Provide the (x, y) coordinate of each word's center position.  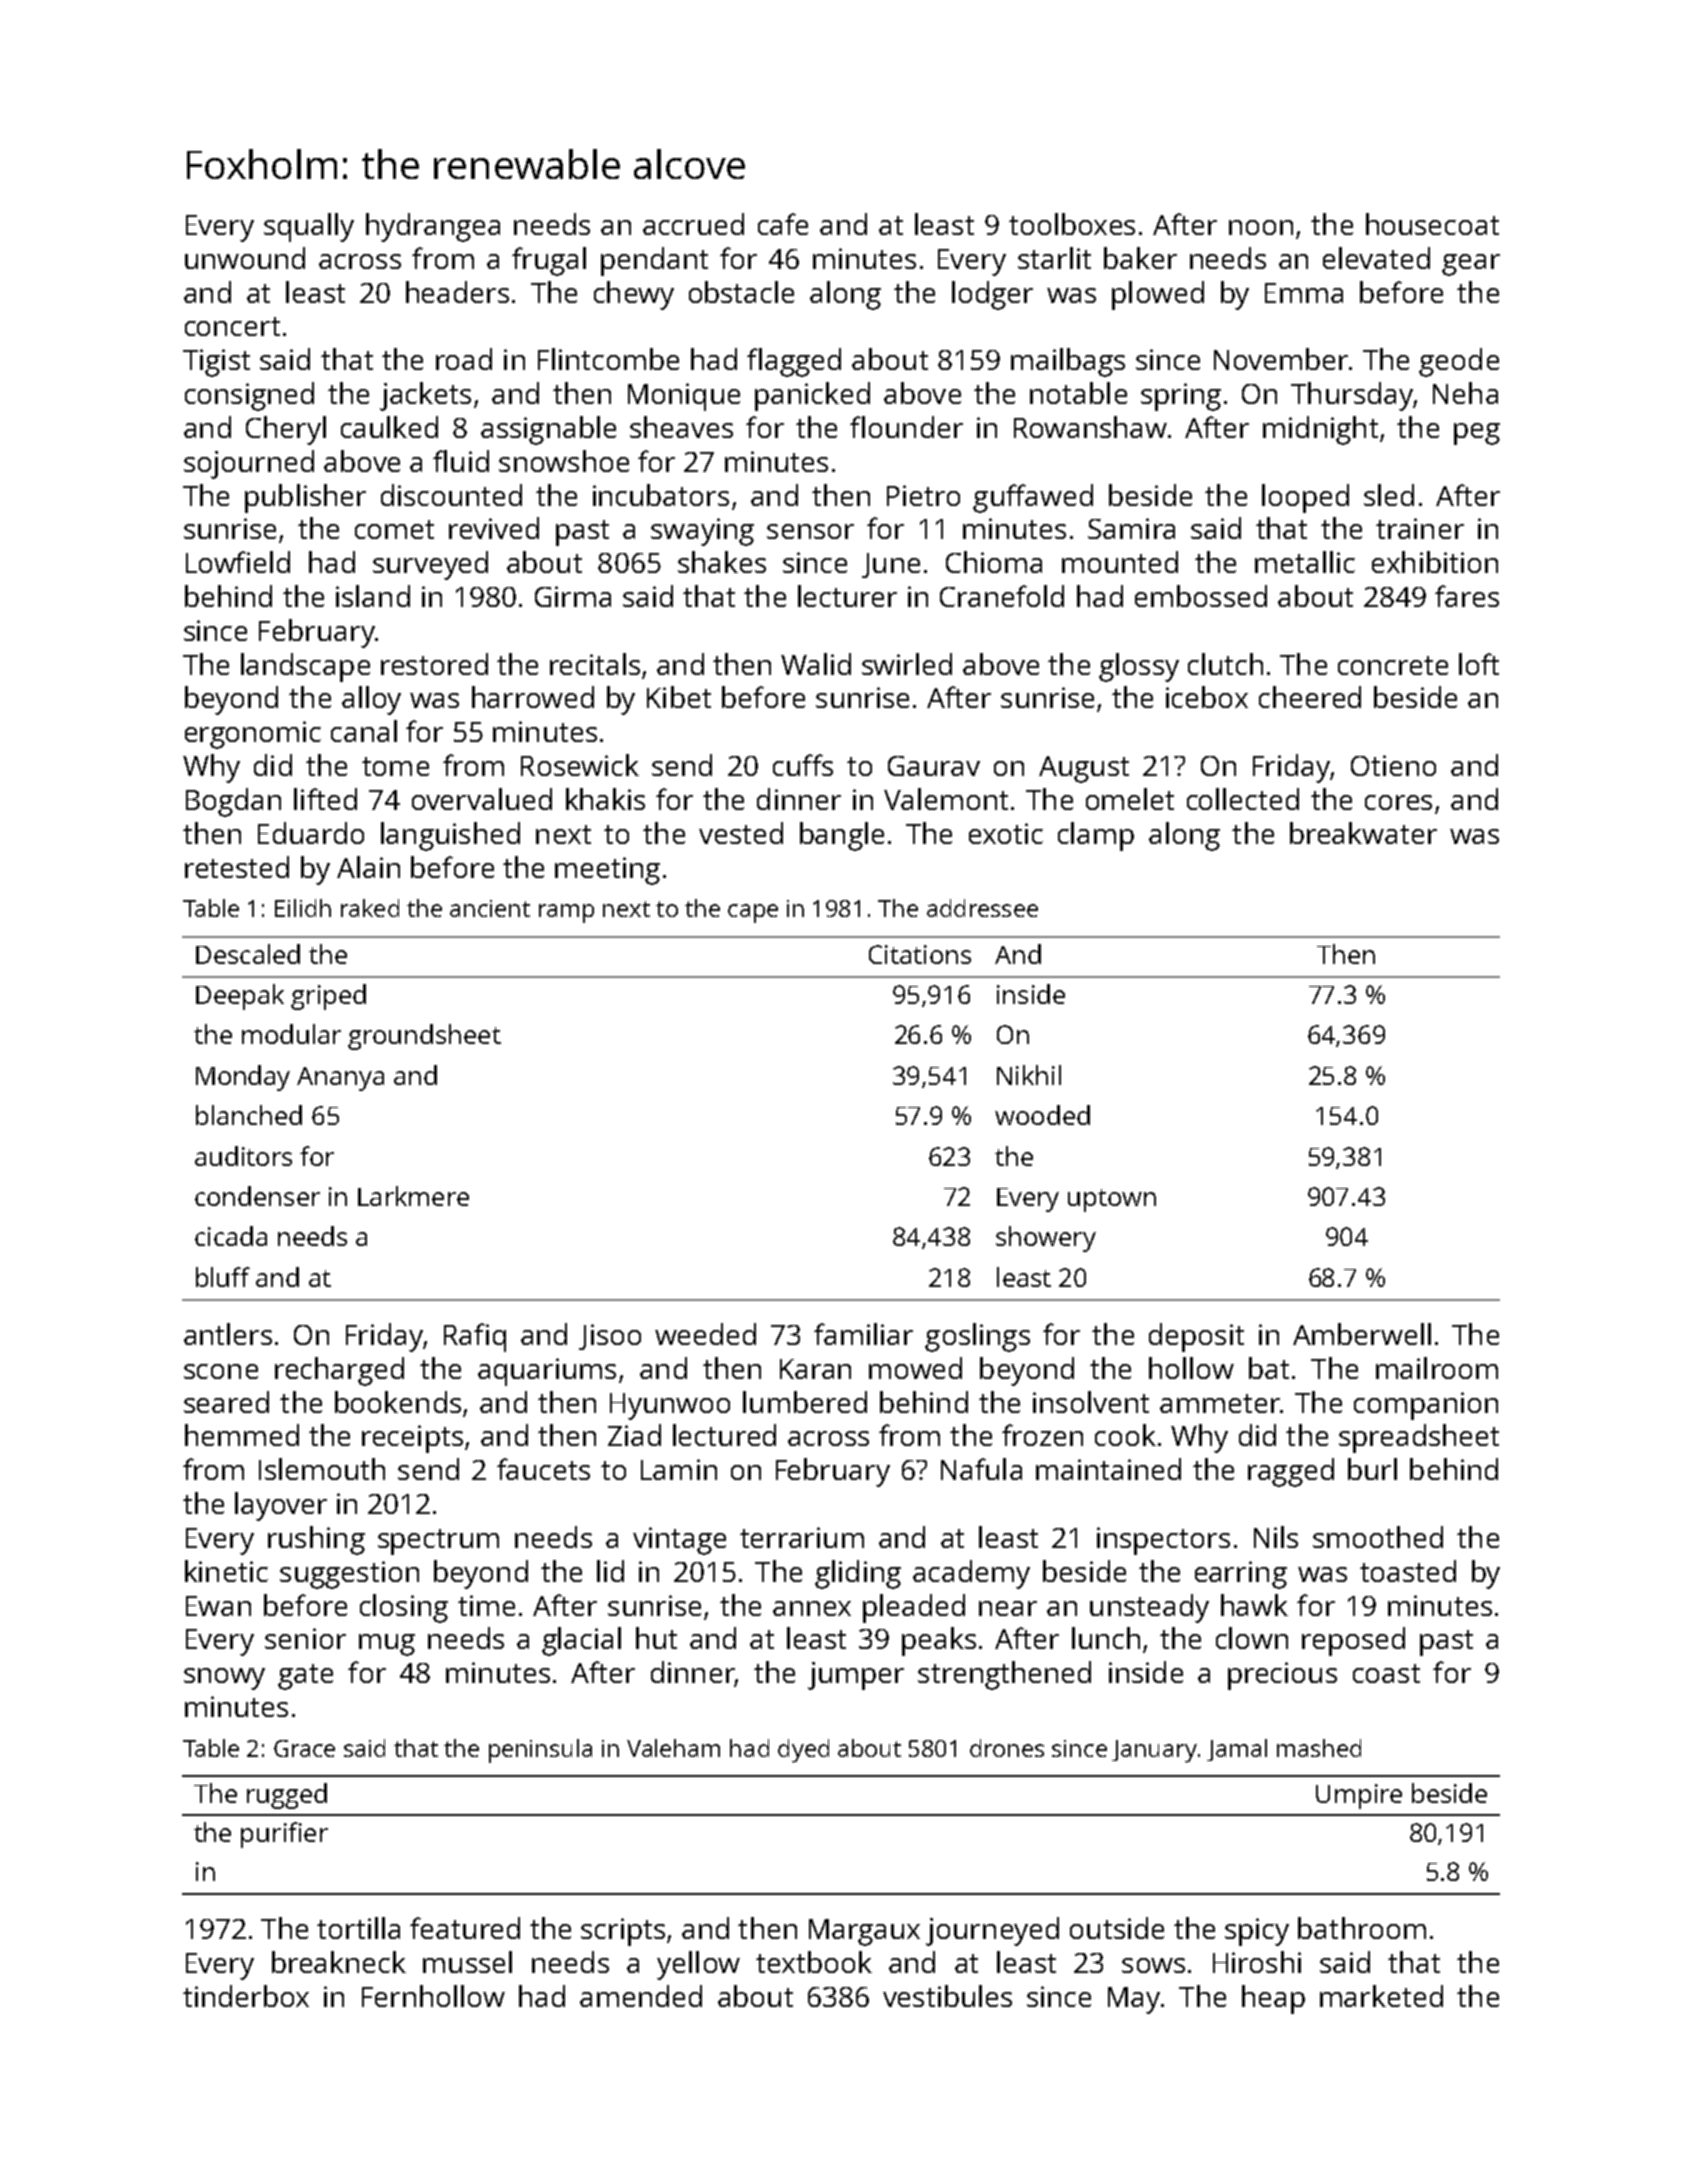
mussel (467, 1962)
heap (1273, 1999)
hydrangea (433, 227)
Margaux (864, 1932)
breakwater (1363, 833)
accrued (693, 224)
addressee (982, 908)
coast (1386, 1673)
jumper (856, 1676)
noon (1261, 227)
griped (328, 997)
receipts (412, 1439)
